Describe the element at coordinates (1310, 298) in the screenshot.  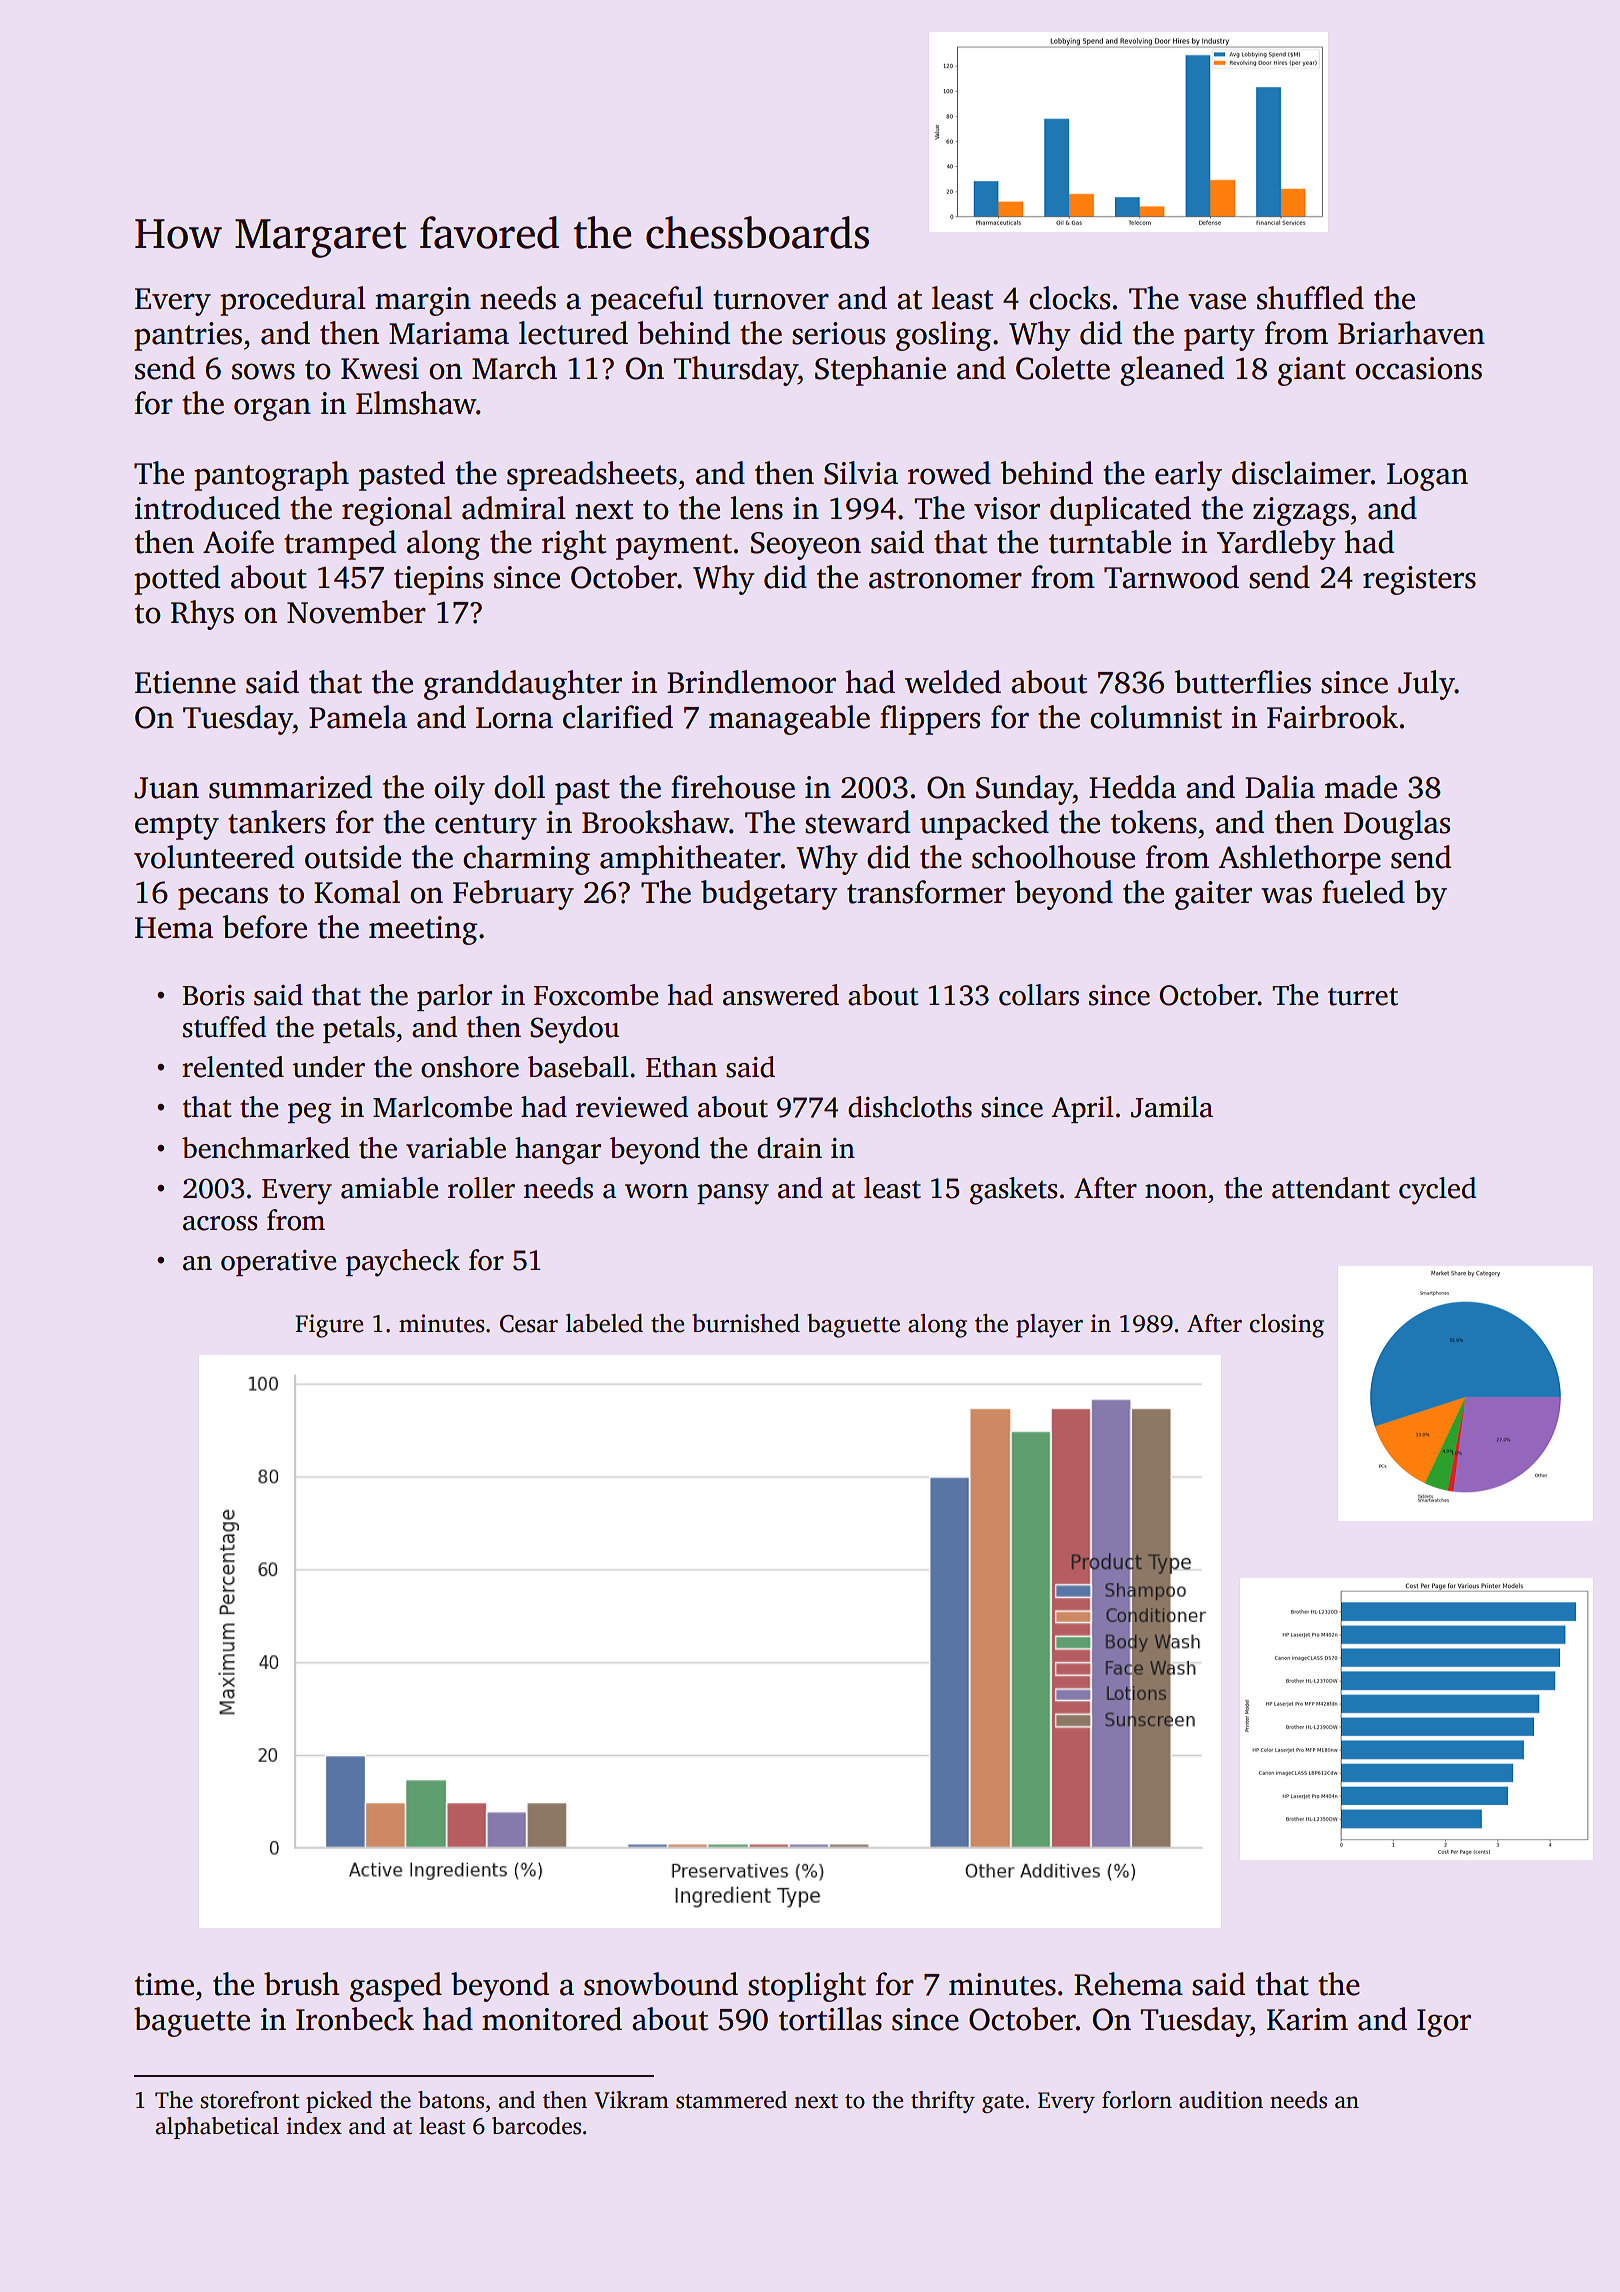
I see `shuffled` at that location.
